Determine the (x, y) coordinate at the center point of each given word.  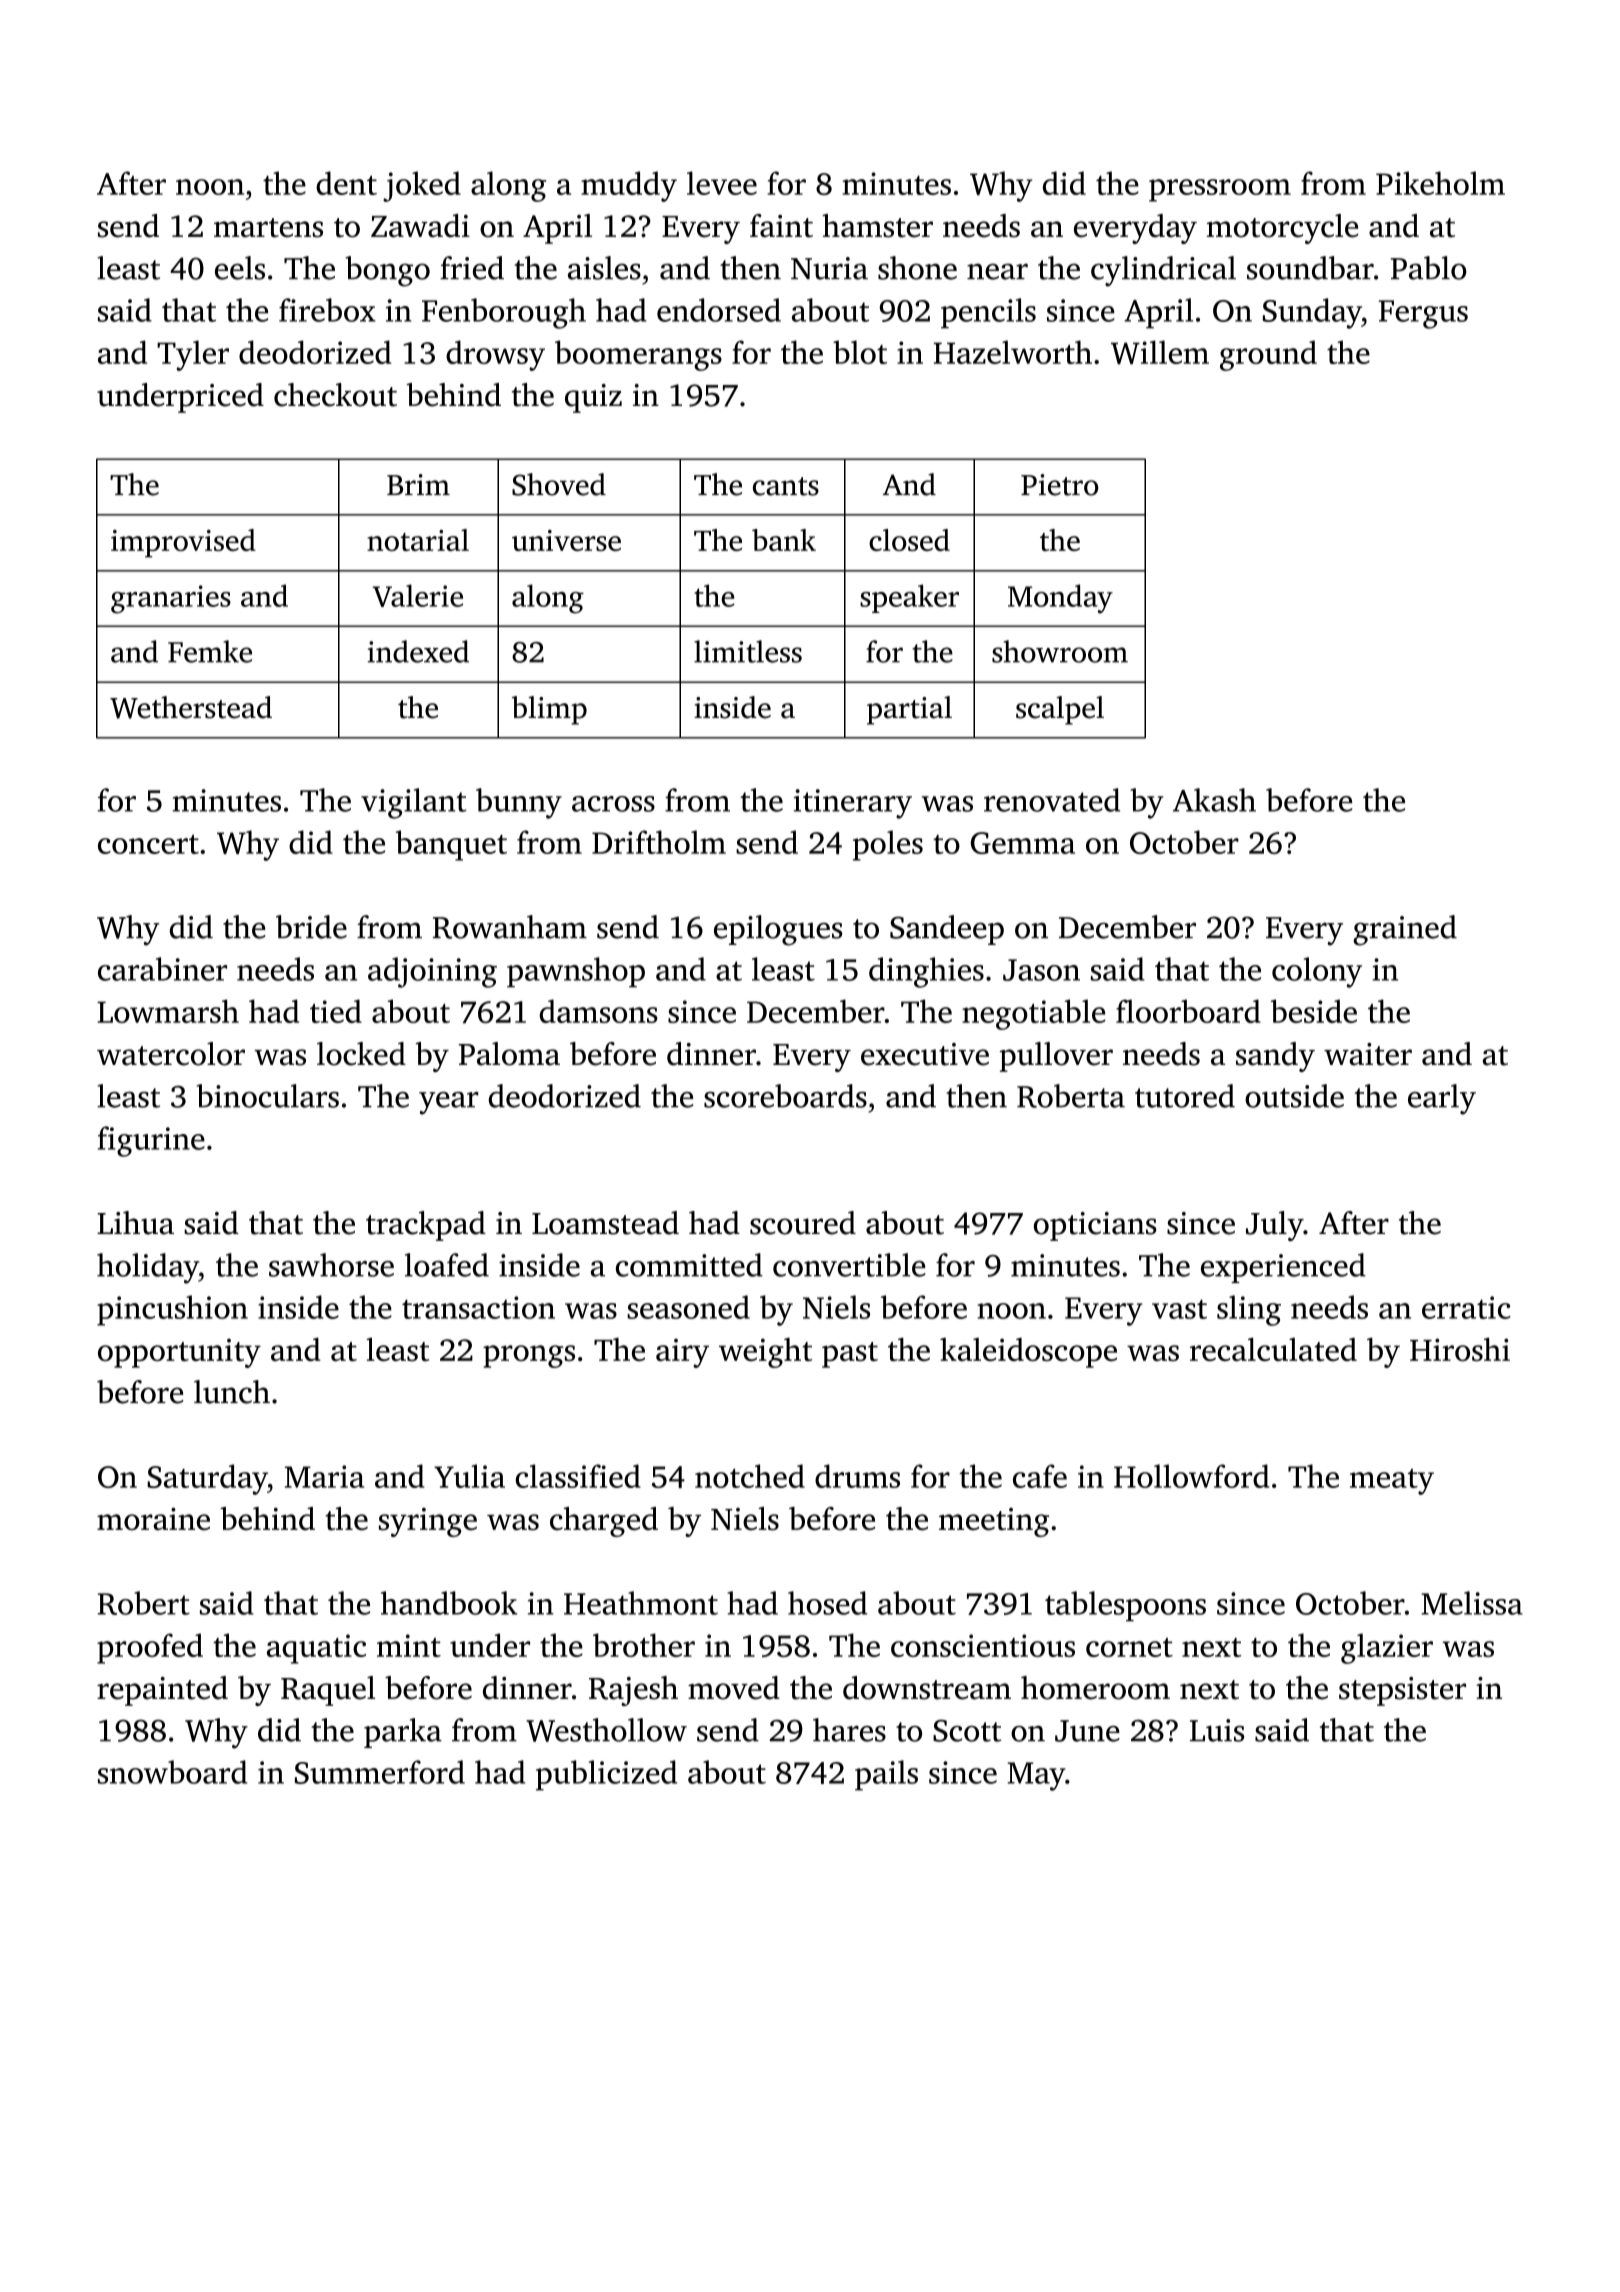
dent (346, 183)
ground (1268, 355)
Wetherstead (191, 707)
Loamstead (605, 1223)
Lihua (135, 1223)
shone (917, 268)
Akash (1214, 800)
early (1442, 1099)
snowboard (172, 1772)
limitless (748, 651)
